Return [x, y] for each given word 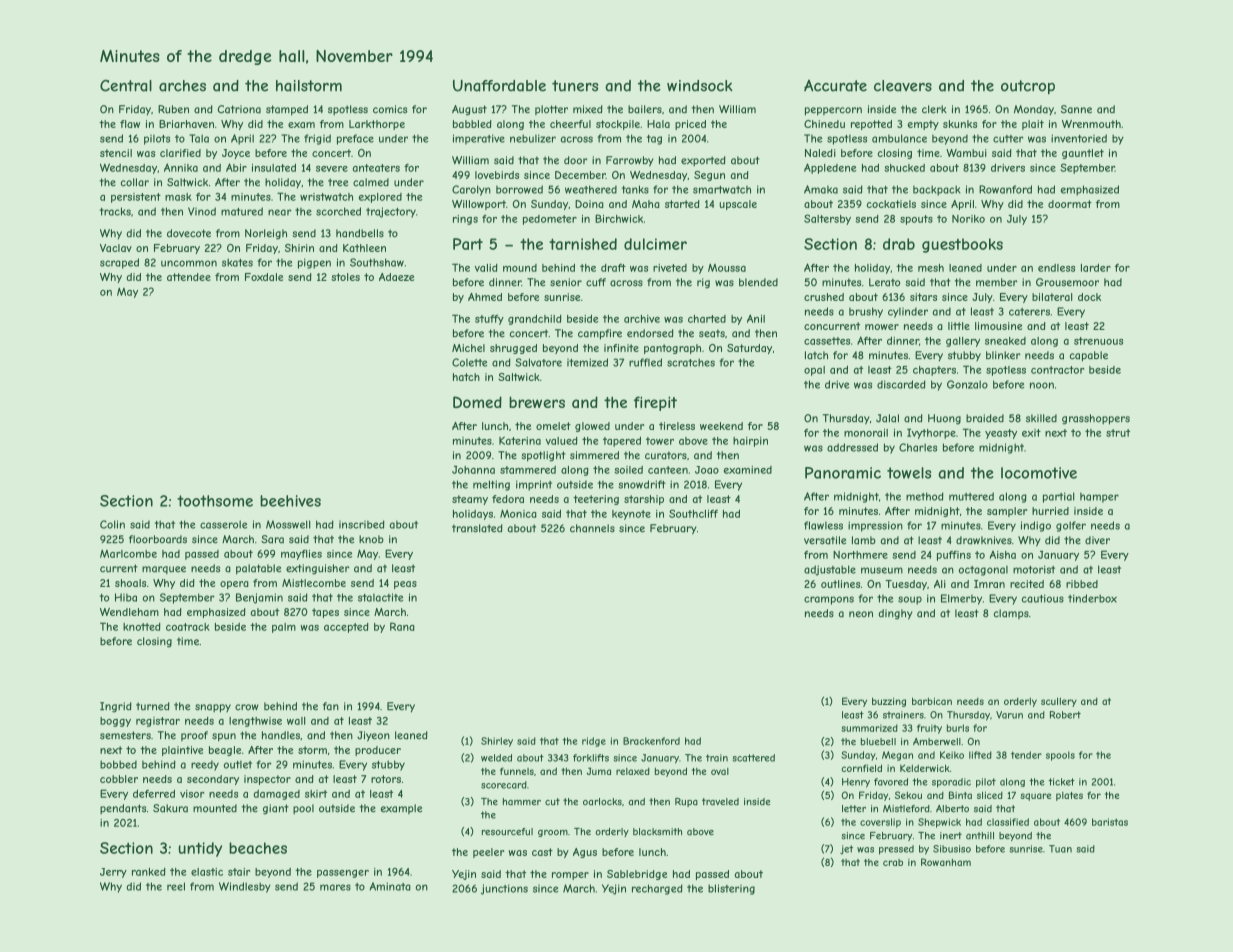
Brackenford [651, 741]
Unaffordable [499, 86]
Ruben [173, 109]
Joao [707, 470]
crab [893, 862]
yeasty [1001, 434]
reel [176, 886]
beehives [290, 501]
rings [465, 220]
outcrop [1028, 87]
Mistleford [906, 809]
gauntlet [1083, 154]
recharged [657, 889]
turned [153, 706]
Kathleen [364, 248]
